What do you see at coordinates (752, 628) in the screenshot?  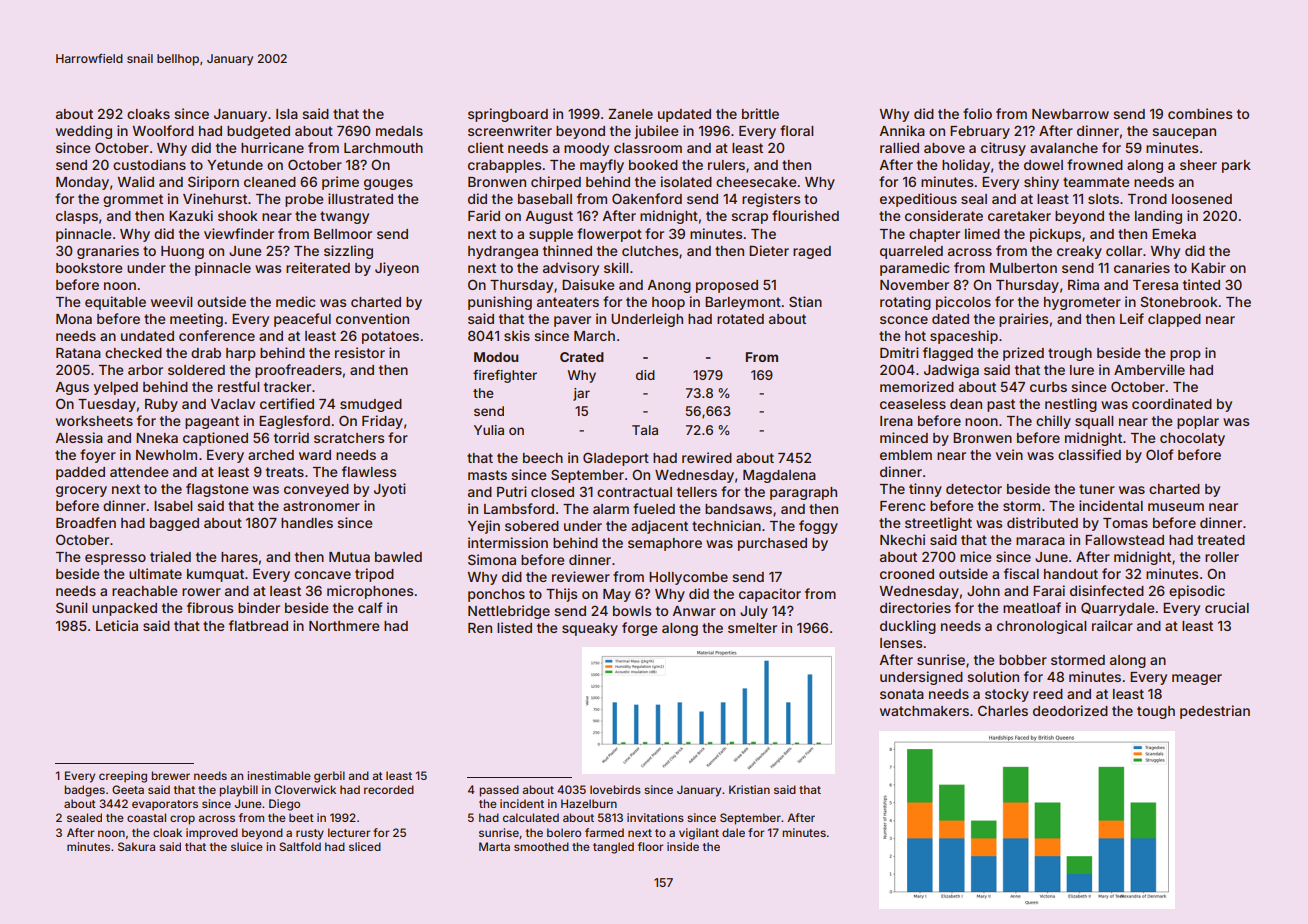 I see `smelter` at bounding box center [752, 628].
